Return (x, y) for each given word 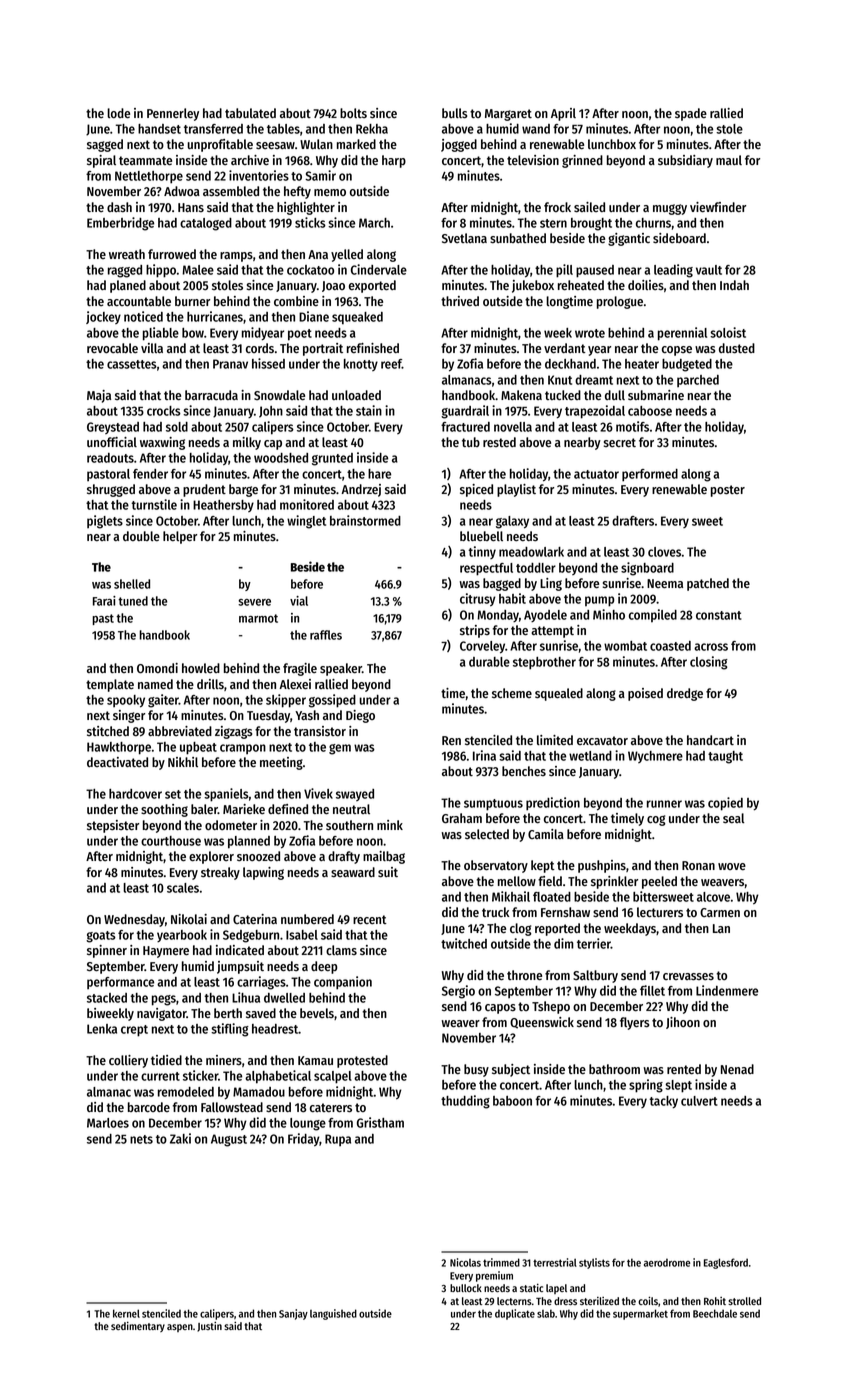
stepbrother (544, 663)
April (563, 114)
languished (333, 1314)
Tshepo (551, 1007)
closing (709, 663)
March (374, 223)
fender (150, 474)
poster (728, 491)
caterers (331, 1108)
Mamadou (259, 1092)
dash (119, 207)
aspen (180, 1328)
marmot (258, 618)
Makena (521, 395)
